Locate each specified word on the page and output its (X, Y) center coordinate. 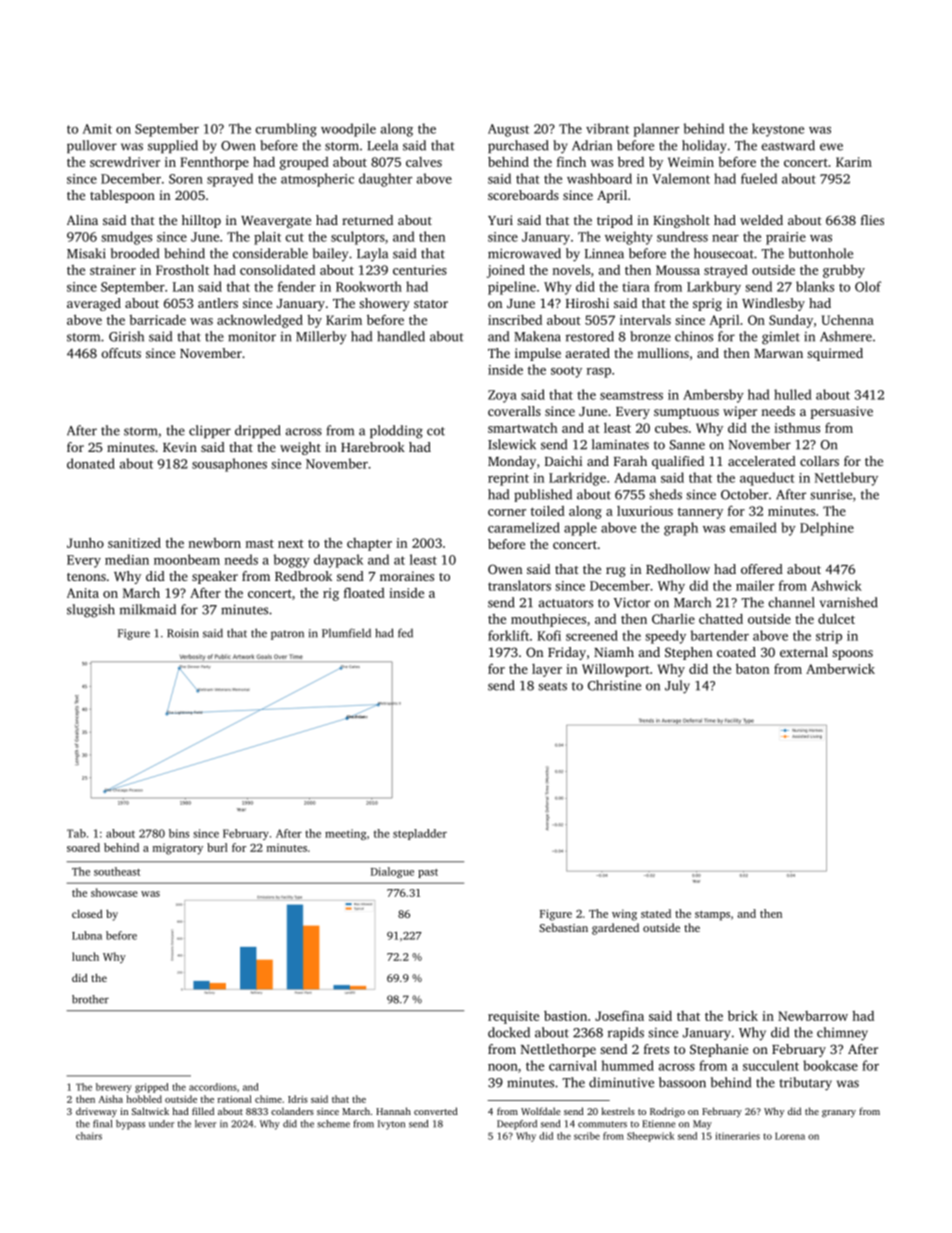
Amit (97, 129)
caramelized (524, 527)
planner (656, 130)
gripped (152, 1088)
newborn (214, 543)
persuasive (841, 412)
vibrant (607, 128)
